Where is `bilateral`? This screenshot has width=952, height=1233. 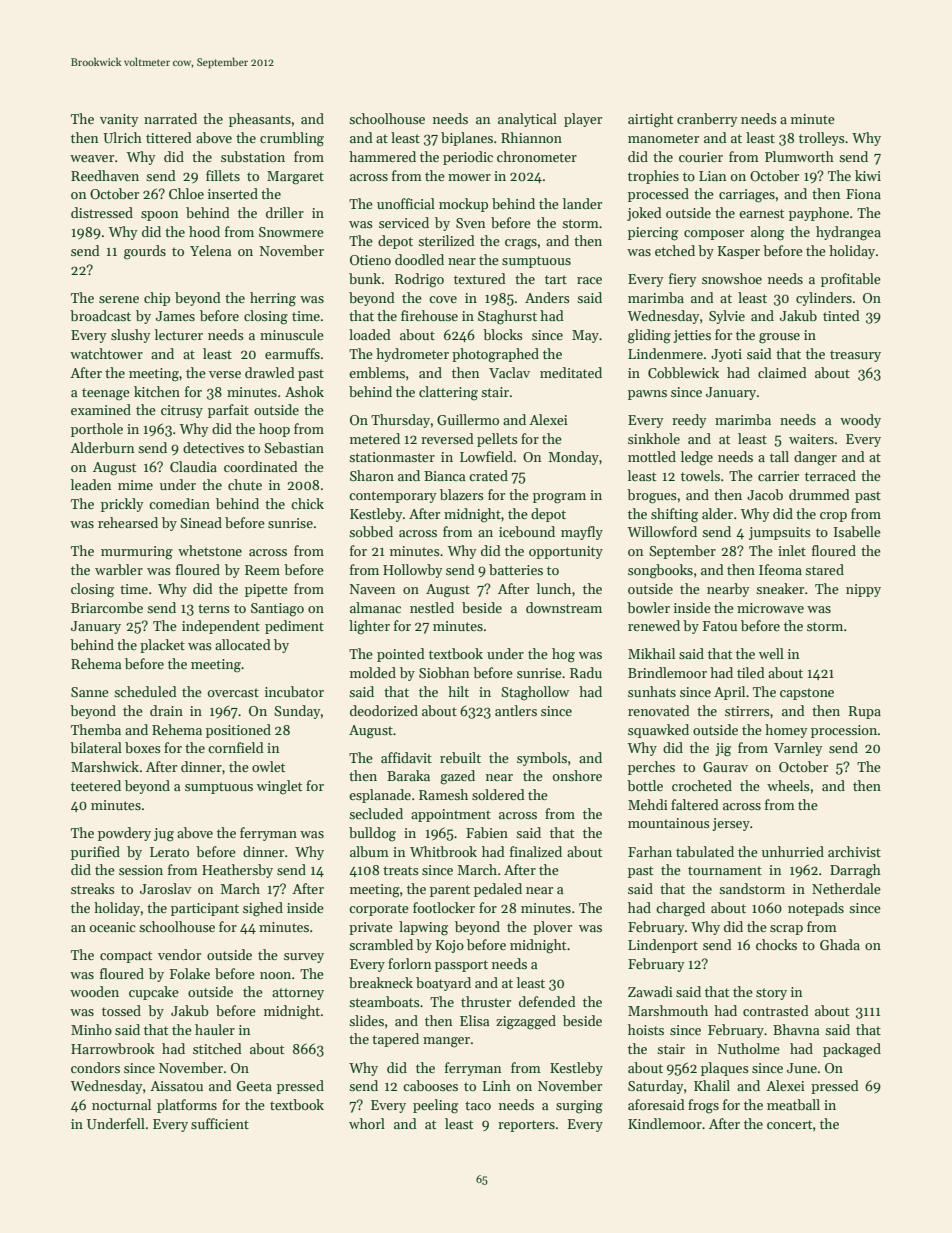
bilateral is located at coordinates (96, 747).
